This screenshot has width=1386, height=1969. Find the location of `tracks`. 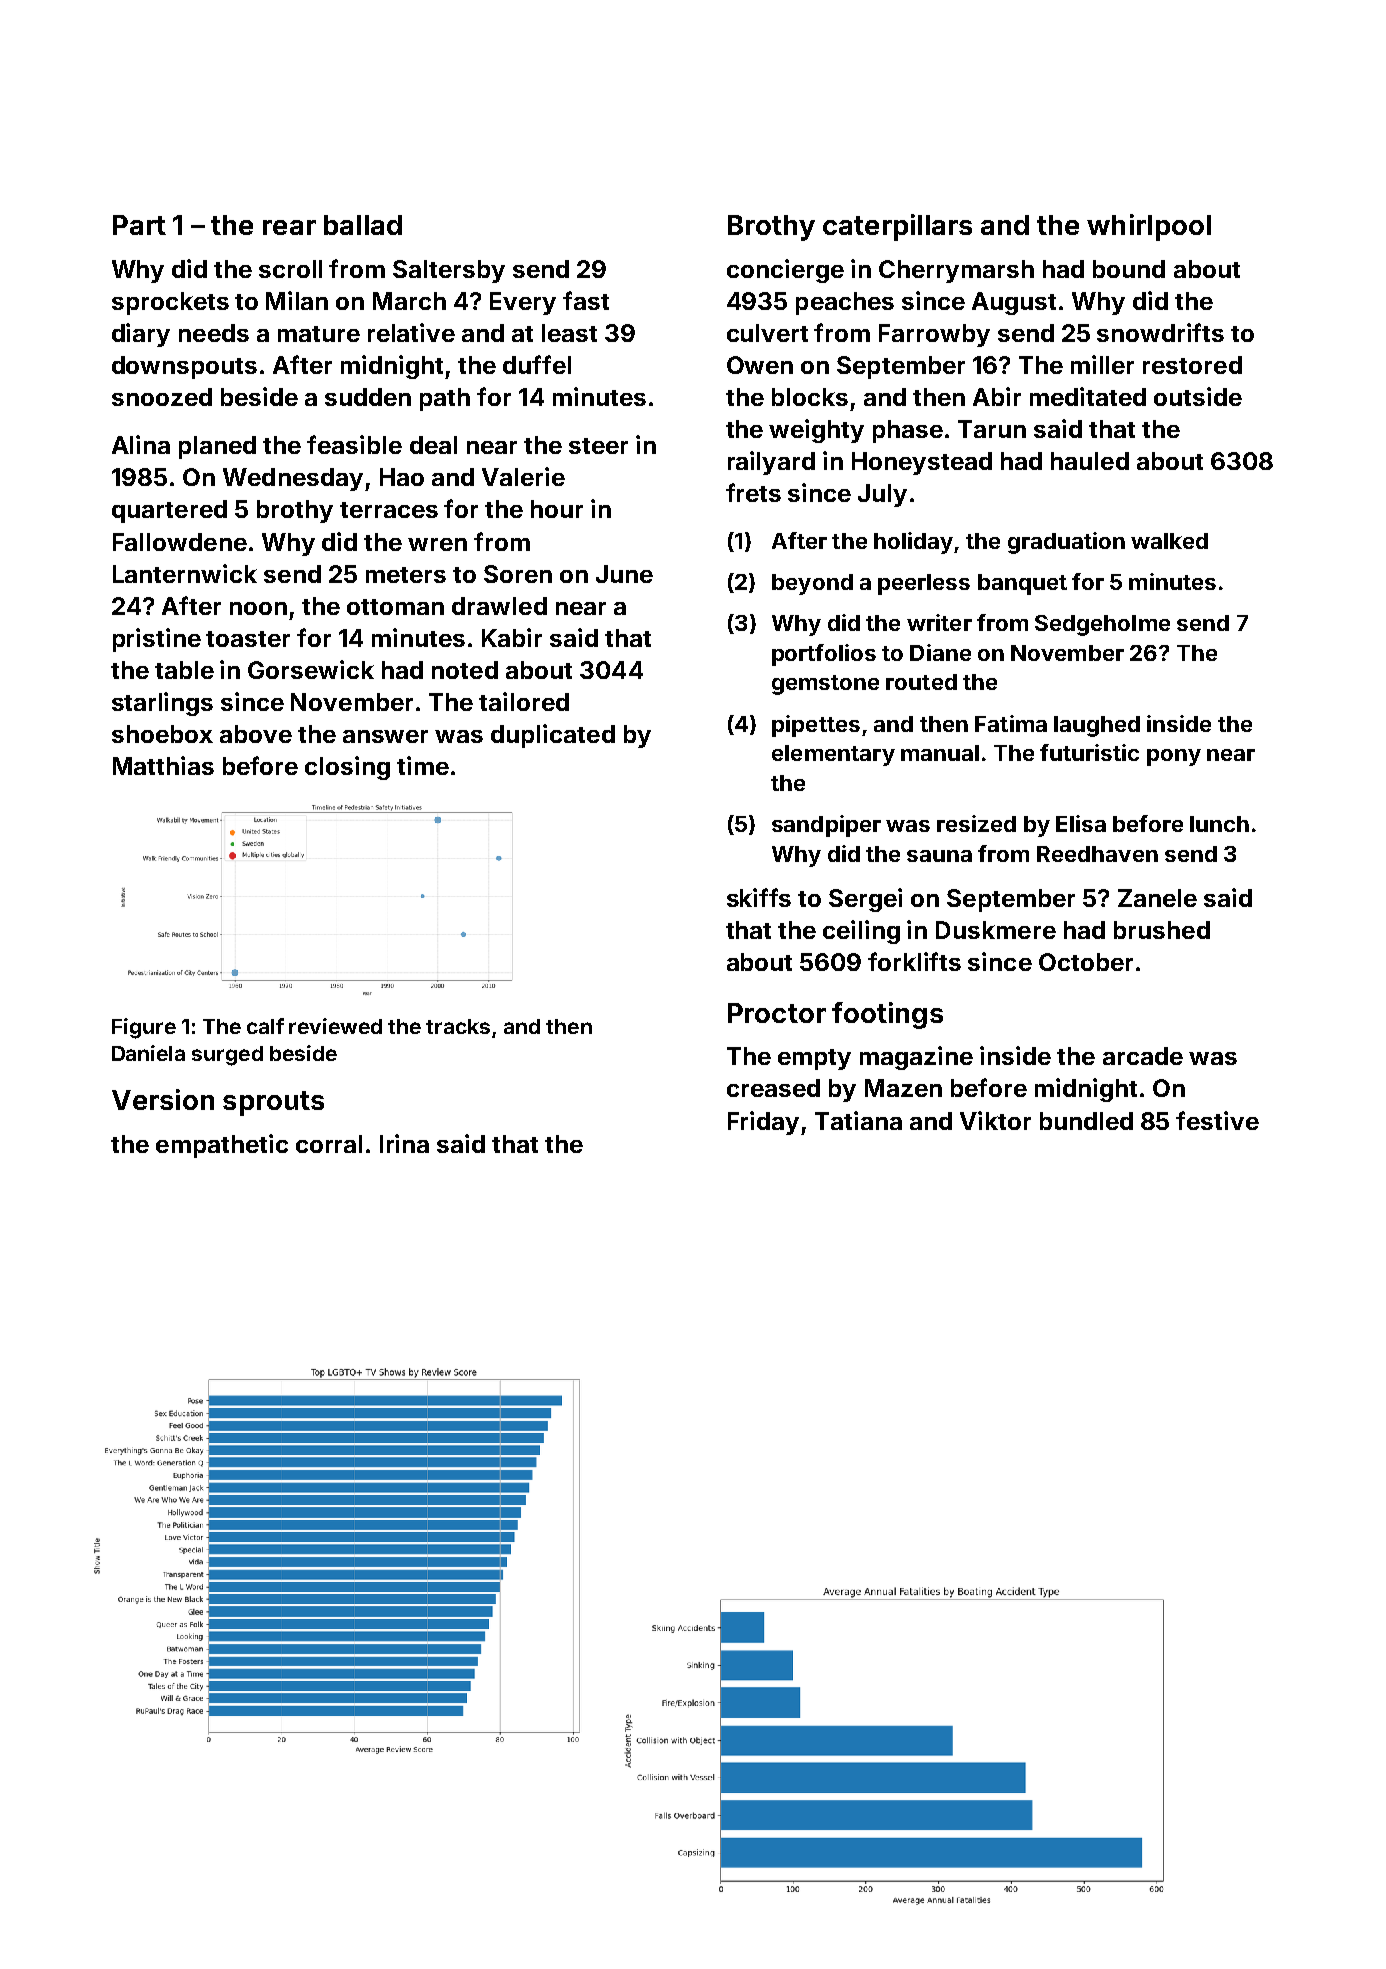

tracks is located at coordinates (458, 1026).
